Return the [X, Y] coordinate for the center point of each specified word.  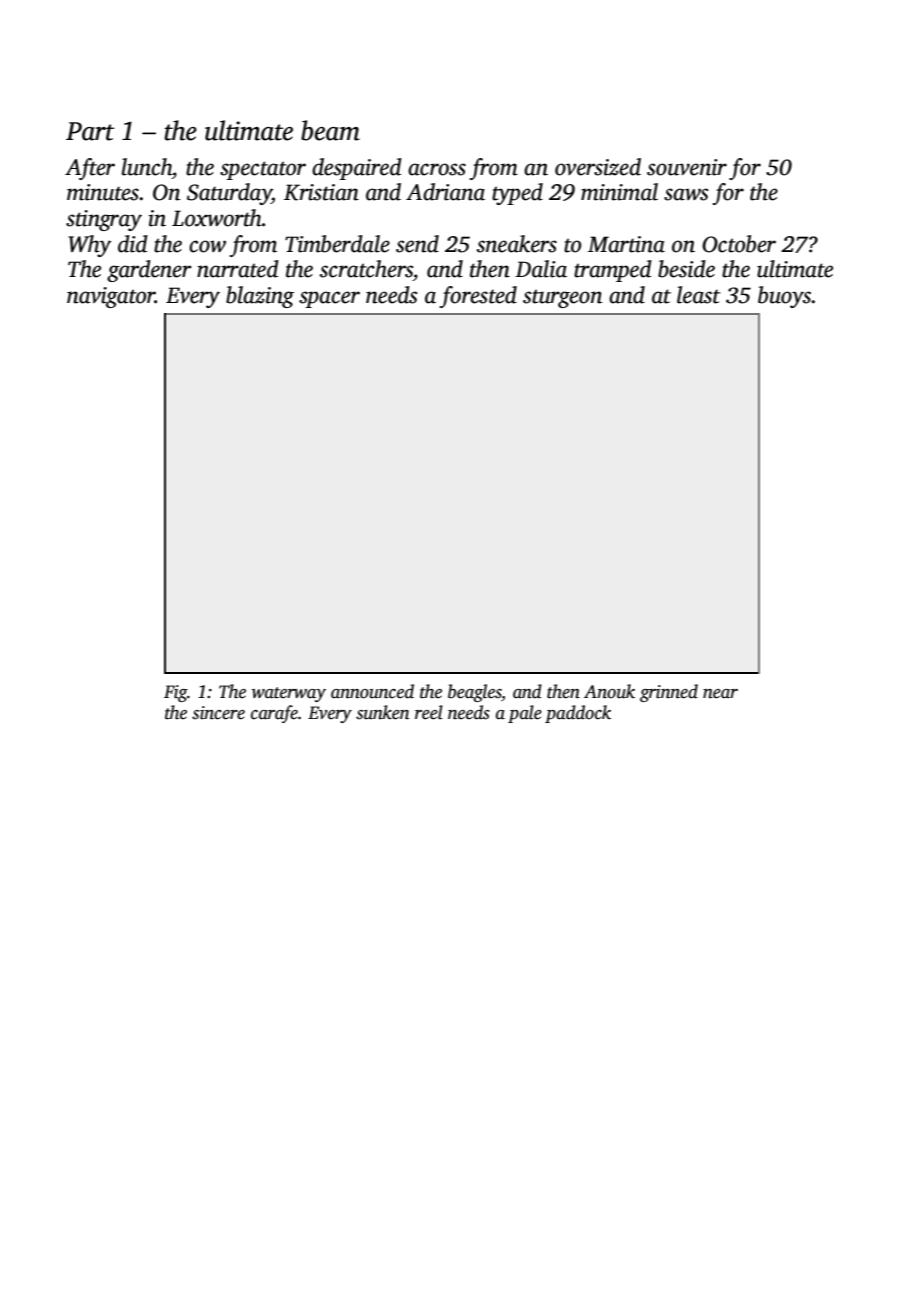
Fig [175, 693]
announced [372, 691]
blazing [260, 297]
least [698, 295]
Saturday [229, 194]
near [720, 694]
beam [330, 130]
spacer [329, 299]
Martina [626, 244]
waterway [289, 694]
